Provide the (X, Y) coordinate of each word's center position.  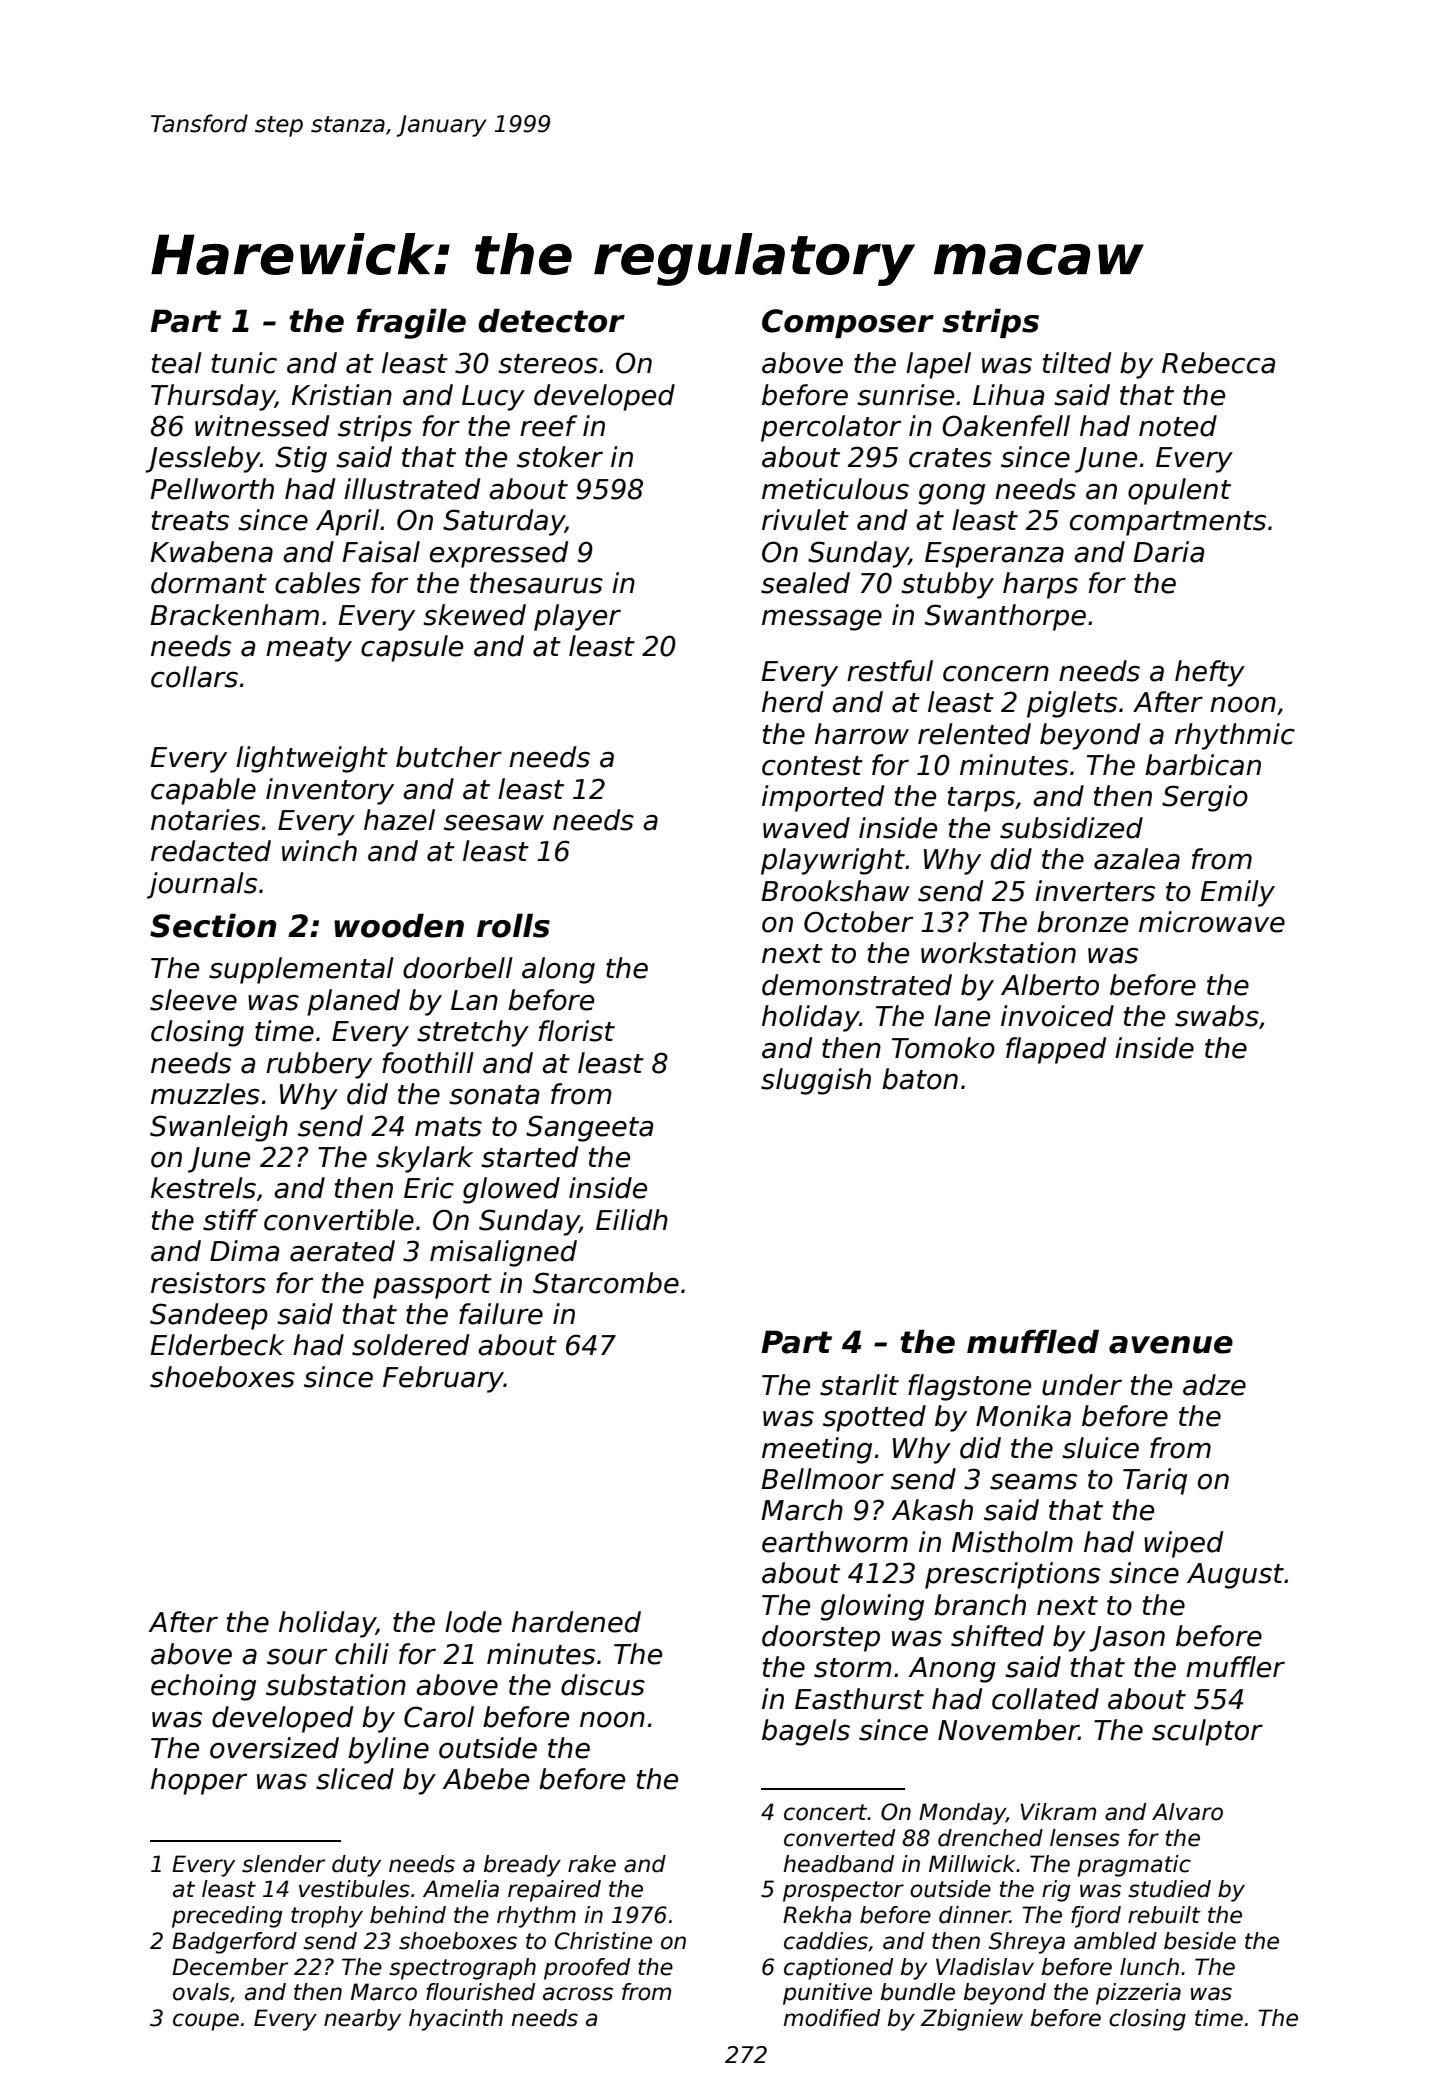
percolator (831, 428)
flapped (1056, 1050)
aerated (342, 1251)
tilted (1077, 363)
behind (408, 1915)
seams (1033, 1482)
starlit (859, 1385)
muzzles (205, 1094)
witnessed (262, 426)
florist (577, 1031)
